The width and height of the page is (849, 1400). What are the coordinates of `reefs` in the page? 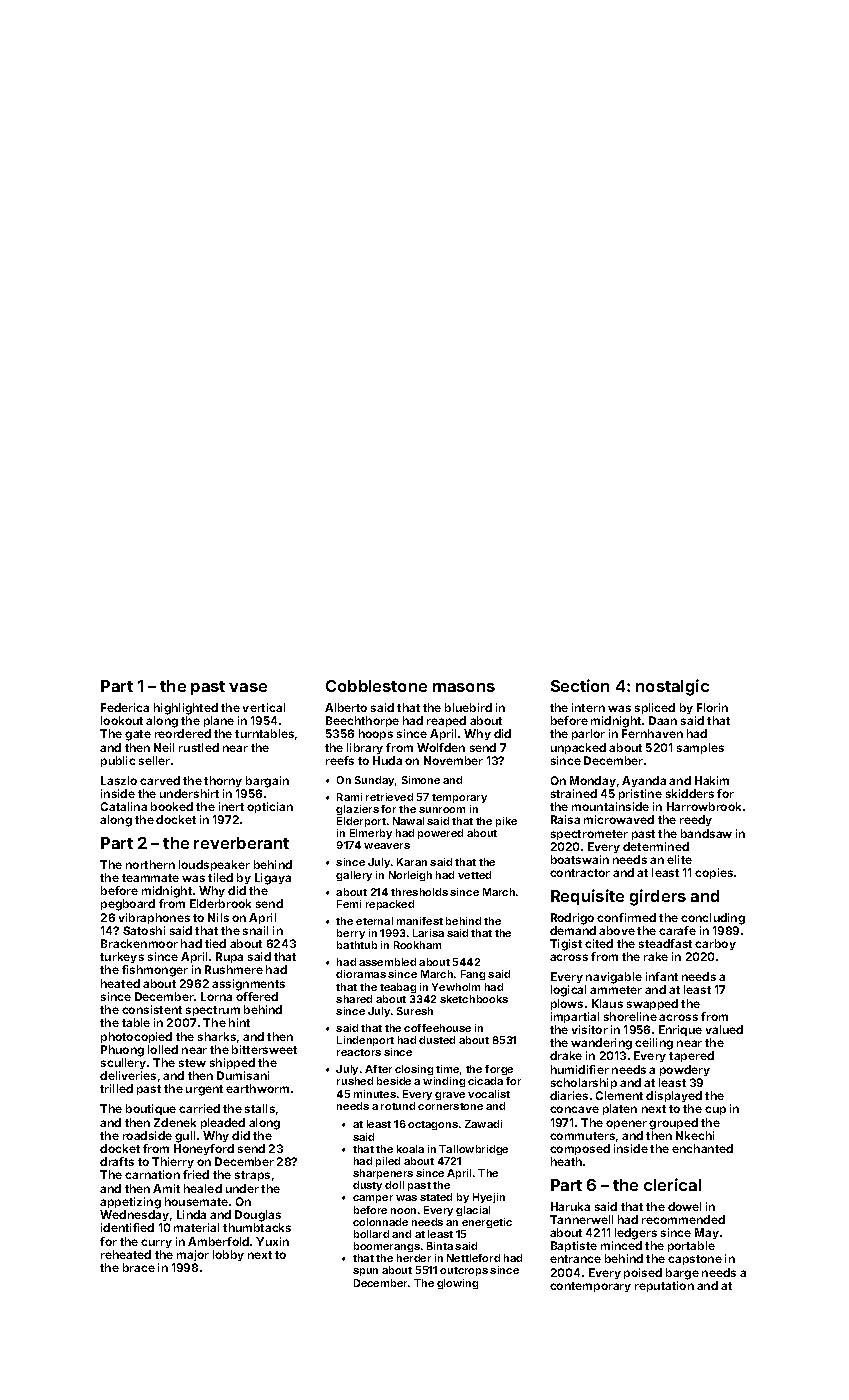 It's located at (340, 760).
